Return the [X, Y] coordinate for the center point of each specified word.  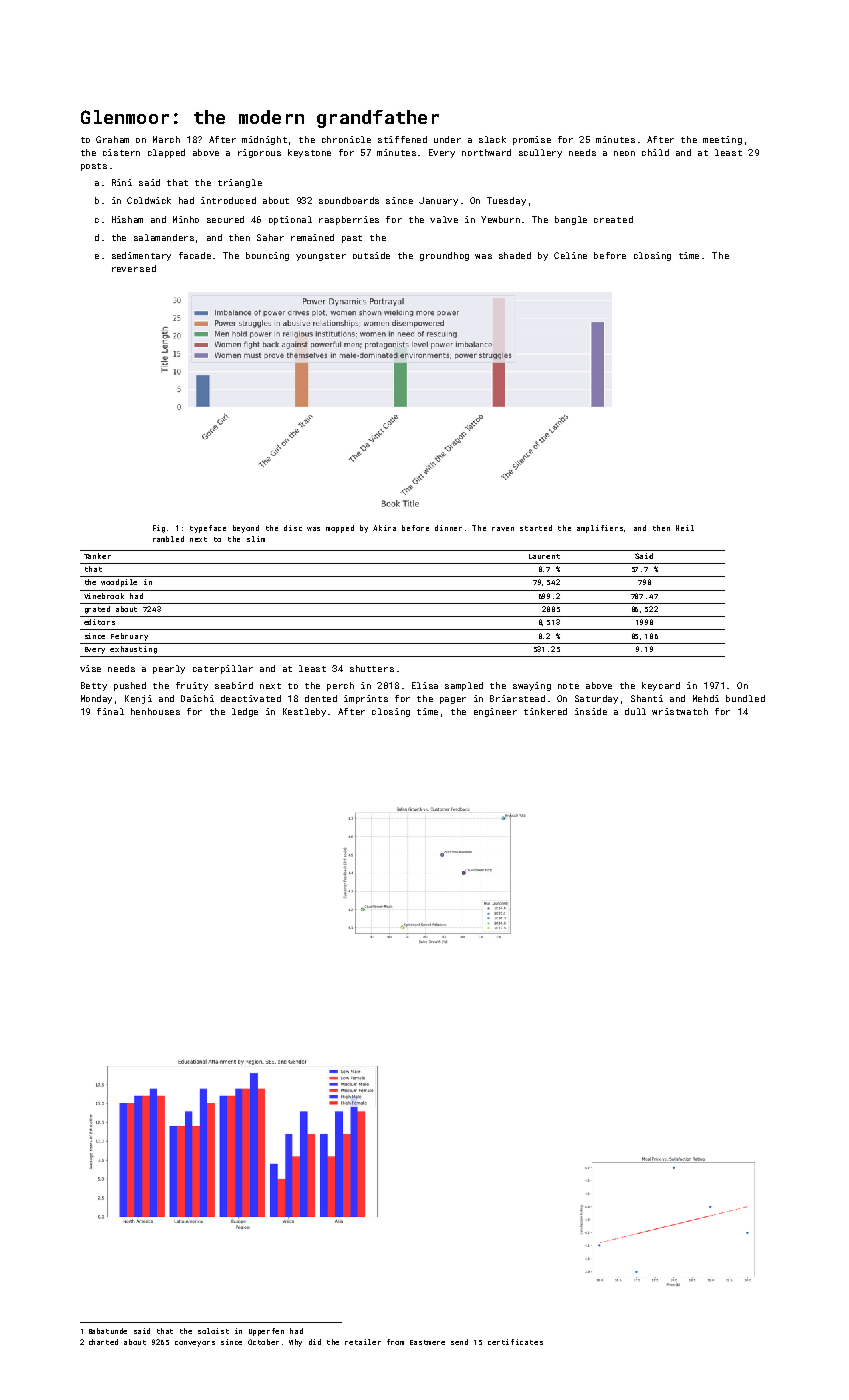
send [459, 1342]
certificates [515, 1342]
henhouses [155, 711]
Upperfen [266, 1332]
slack [492, 139]
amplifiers [601, 529]
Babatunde [108, 1331]
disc [293, 528]
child [655, 152]
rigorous [259, 153]
